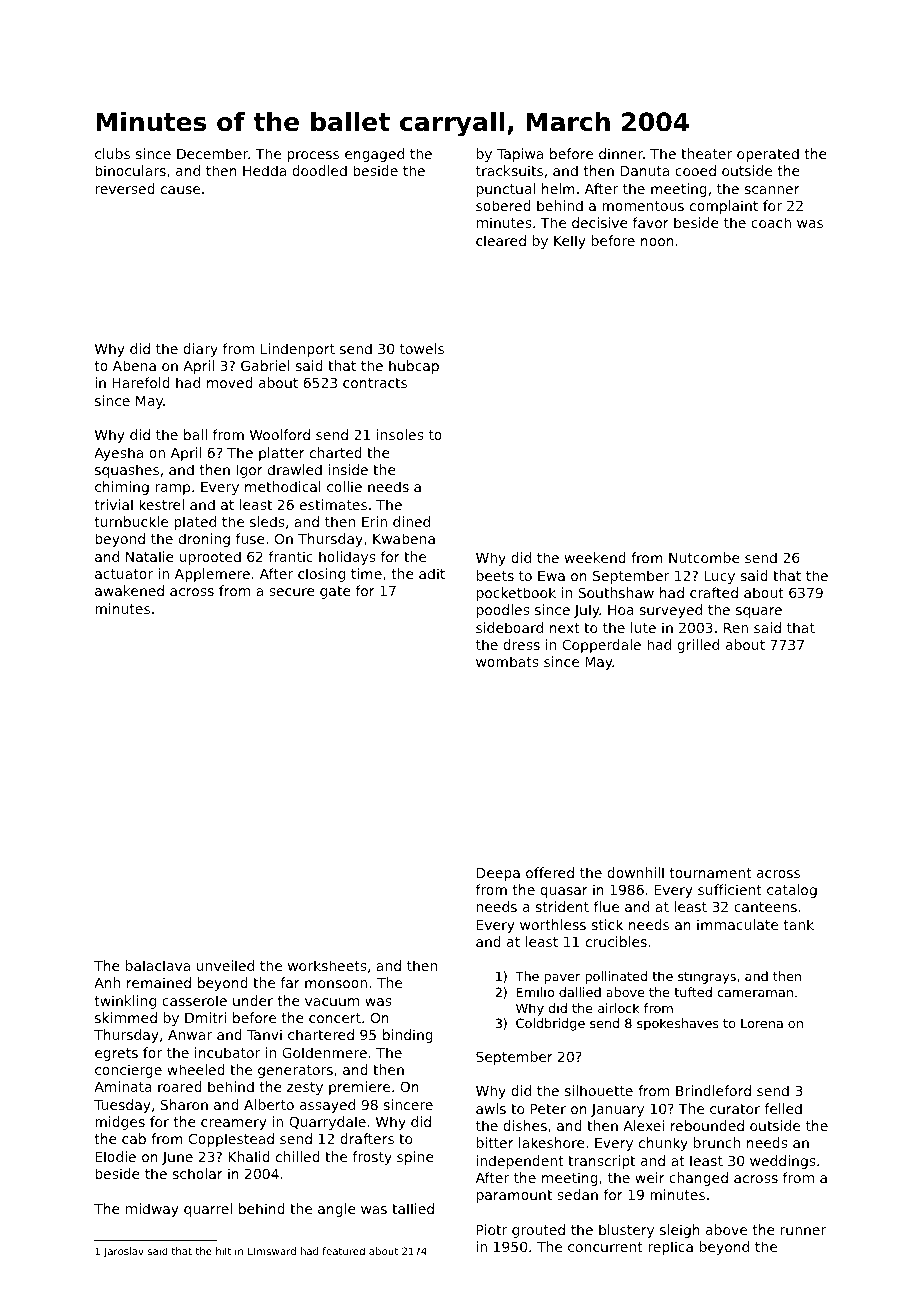 Image resolution: width=924 pixels, height=1308 pixels. I want to click on Anwar, so click(190, 1035).
